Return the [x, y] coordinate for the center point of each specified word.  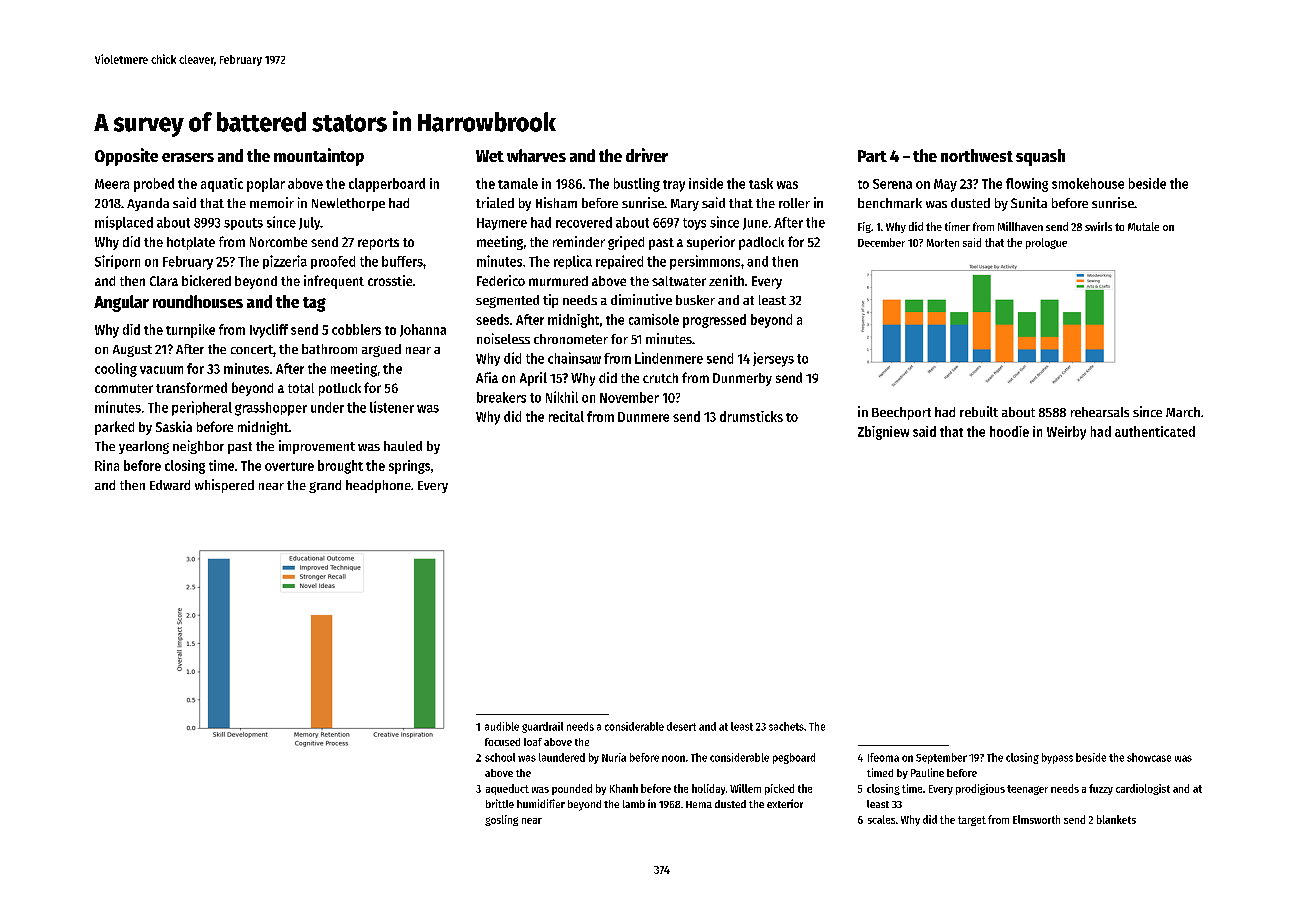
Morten [943, 243]
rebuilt [979, 411]
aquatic [222, 185]
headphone [378, 486]
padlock [761, 243]
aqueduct [507, 789]
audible [502, 726]
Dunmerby [742, 379]
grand [325, 486]
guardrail [542, 727]
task [761, 183]
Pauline [927, 772]
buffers [402, 261]
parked [114, 428]
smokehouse [1088, 183]
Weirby [1066, 433]
